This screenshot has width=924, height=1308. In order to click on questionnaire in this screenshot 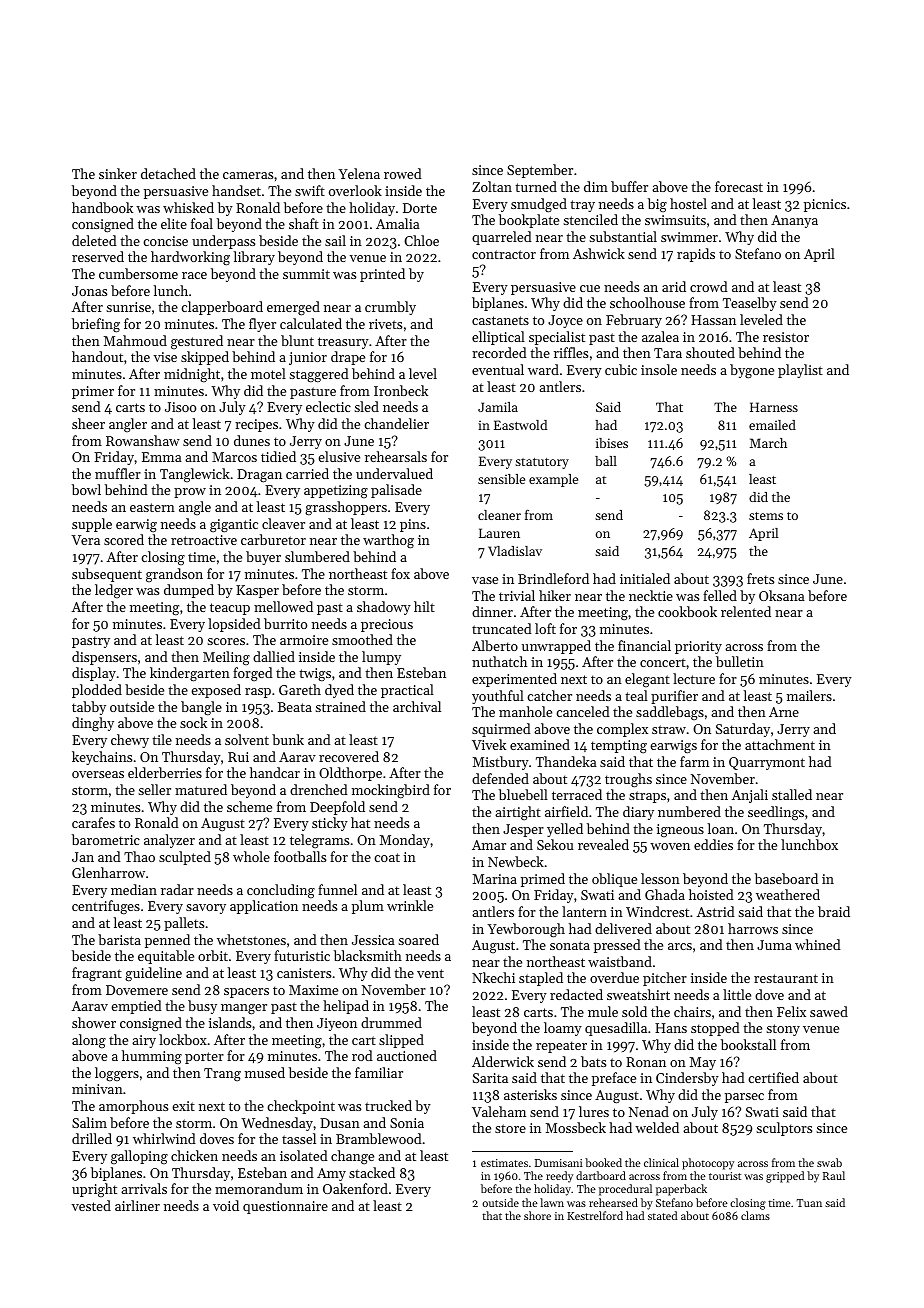, I will do `click(285, 1207)`.
